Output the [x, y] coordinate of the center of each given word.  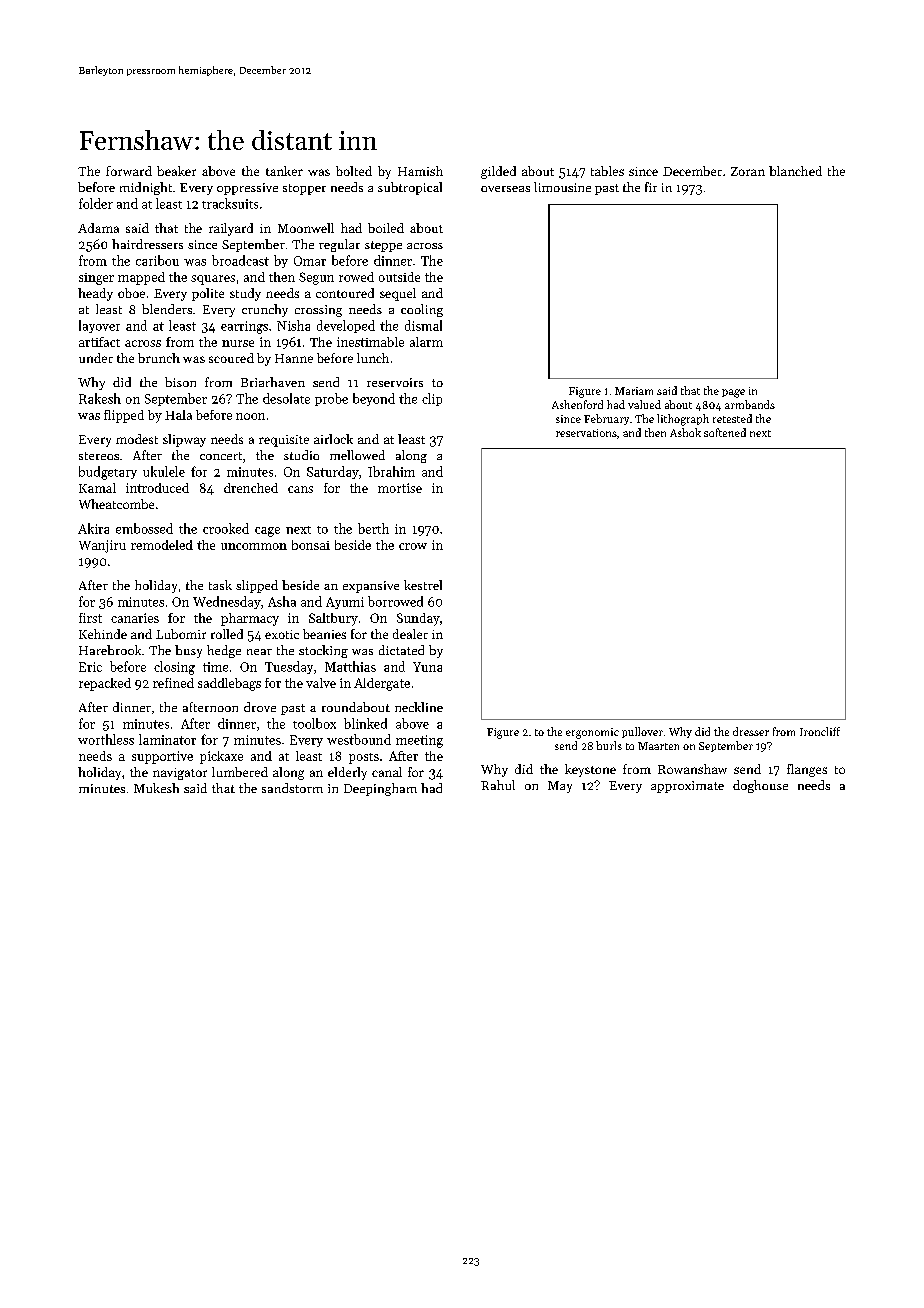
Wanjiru [102, 546]
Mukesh [156, 788]
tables [607, 171]
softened [725, 432]
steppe [383, 246]
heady [95, 294]
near [259, 652]
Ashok [685, 432]
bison [180, 382]
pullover [642, 732]
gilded [498, 172]
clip [432, 399]
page [733, 393]
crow [413, 546]
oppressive [247, 189]
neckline [419, 707]
